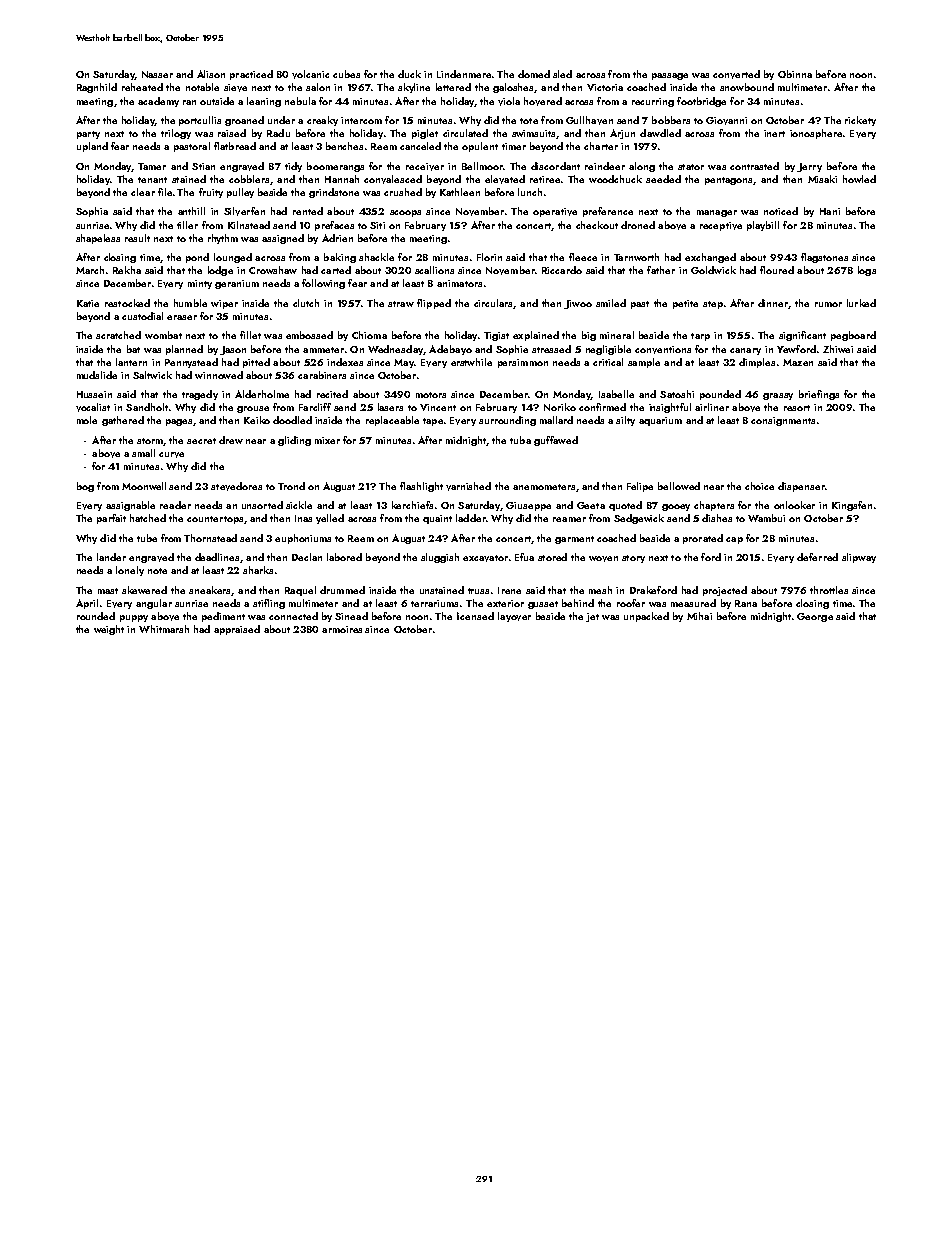  I want to click on replaceable, so click(392, 421).
